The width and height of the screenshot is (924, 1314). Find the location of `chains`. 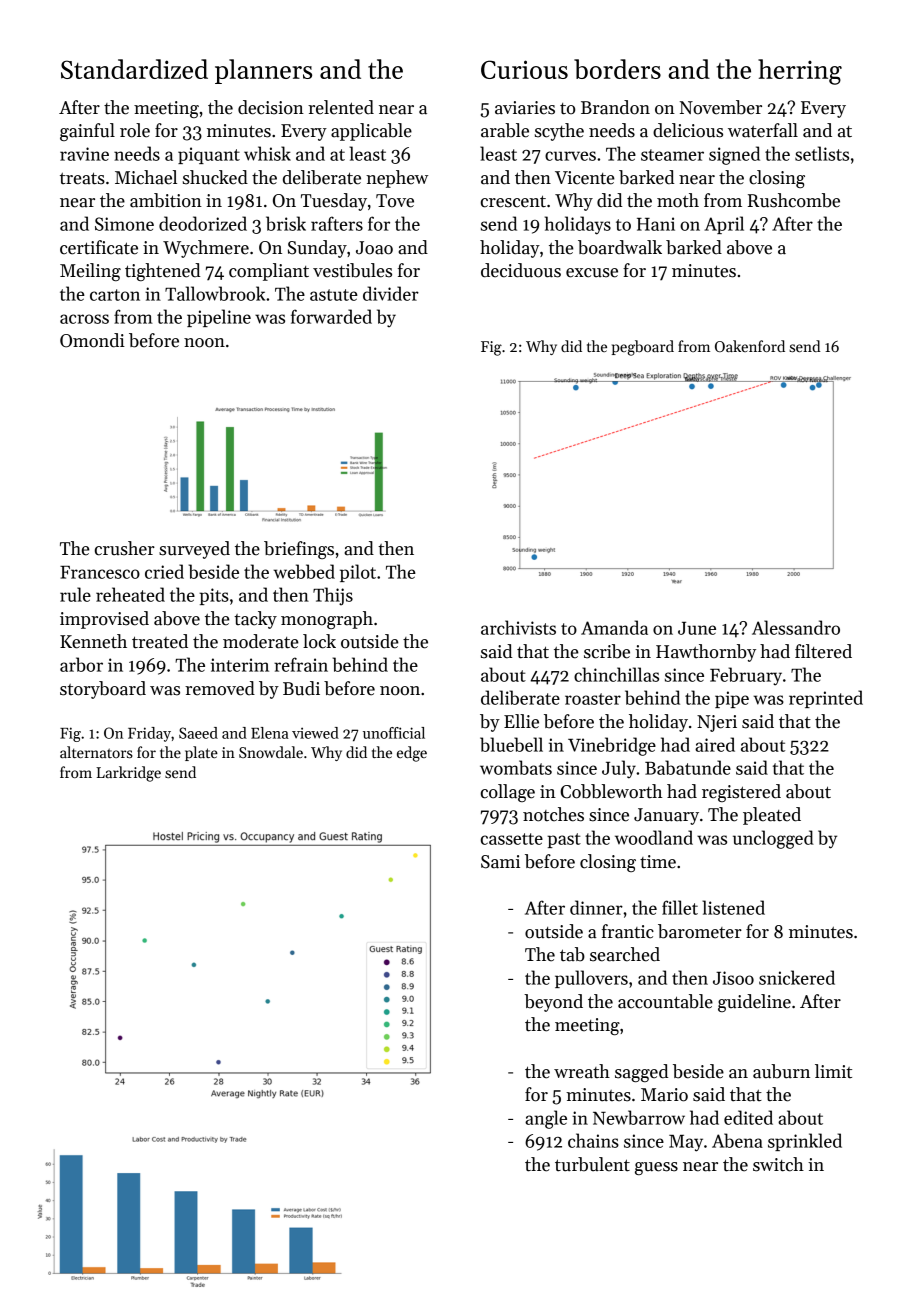

chains is located at coordinates (593, 1140).
